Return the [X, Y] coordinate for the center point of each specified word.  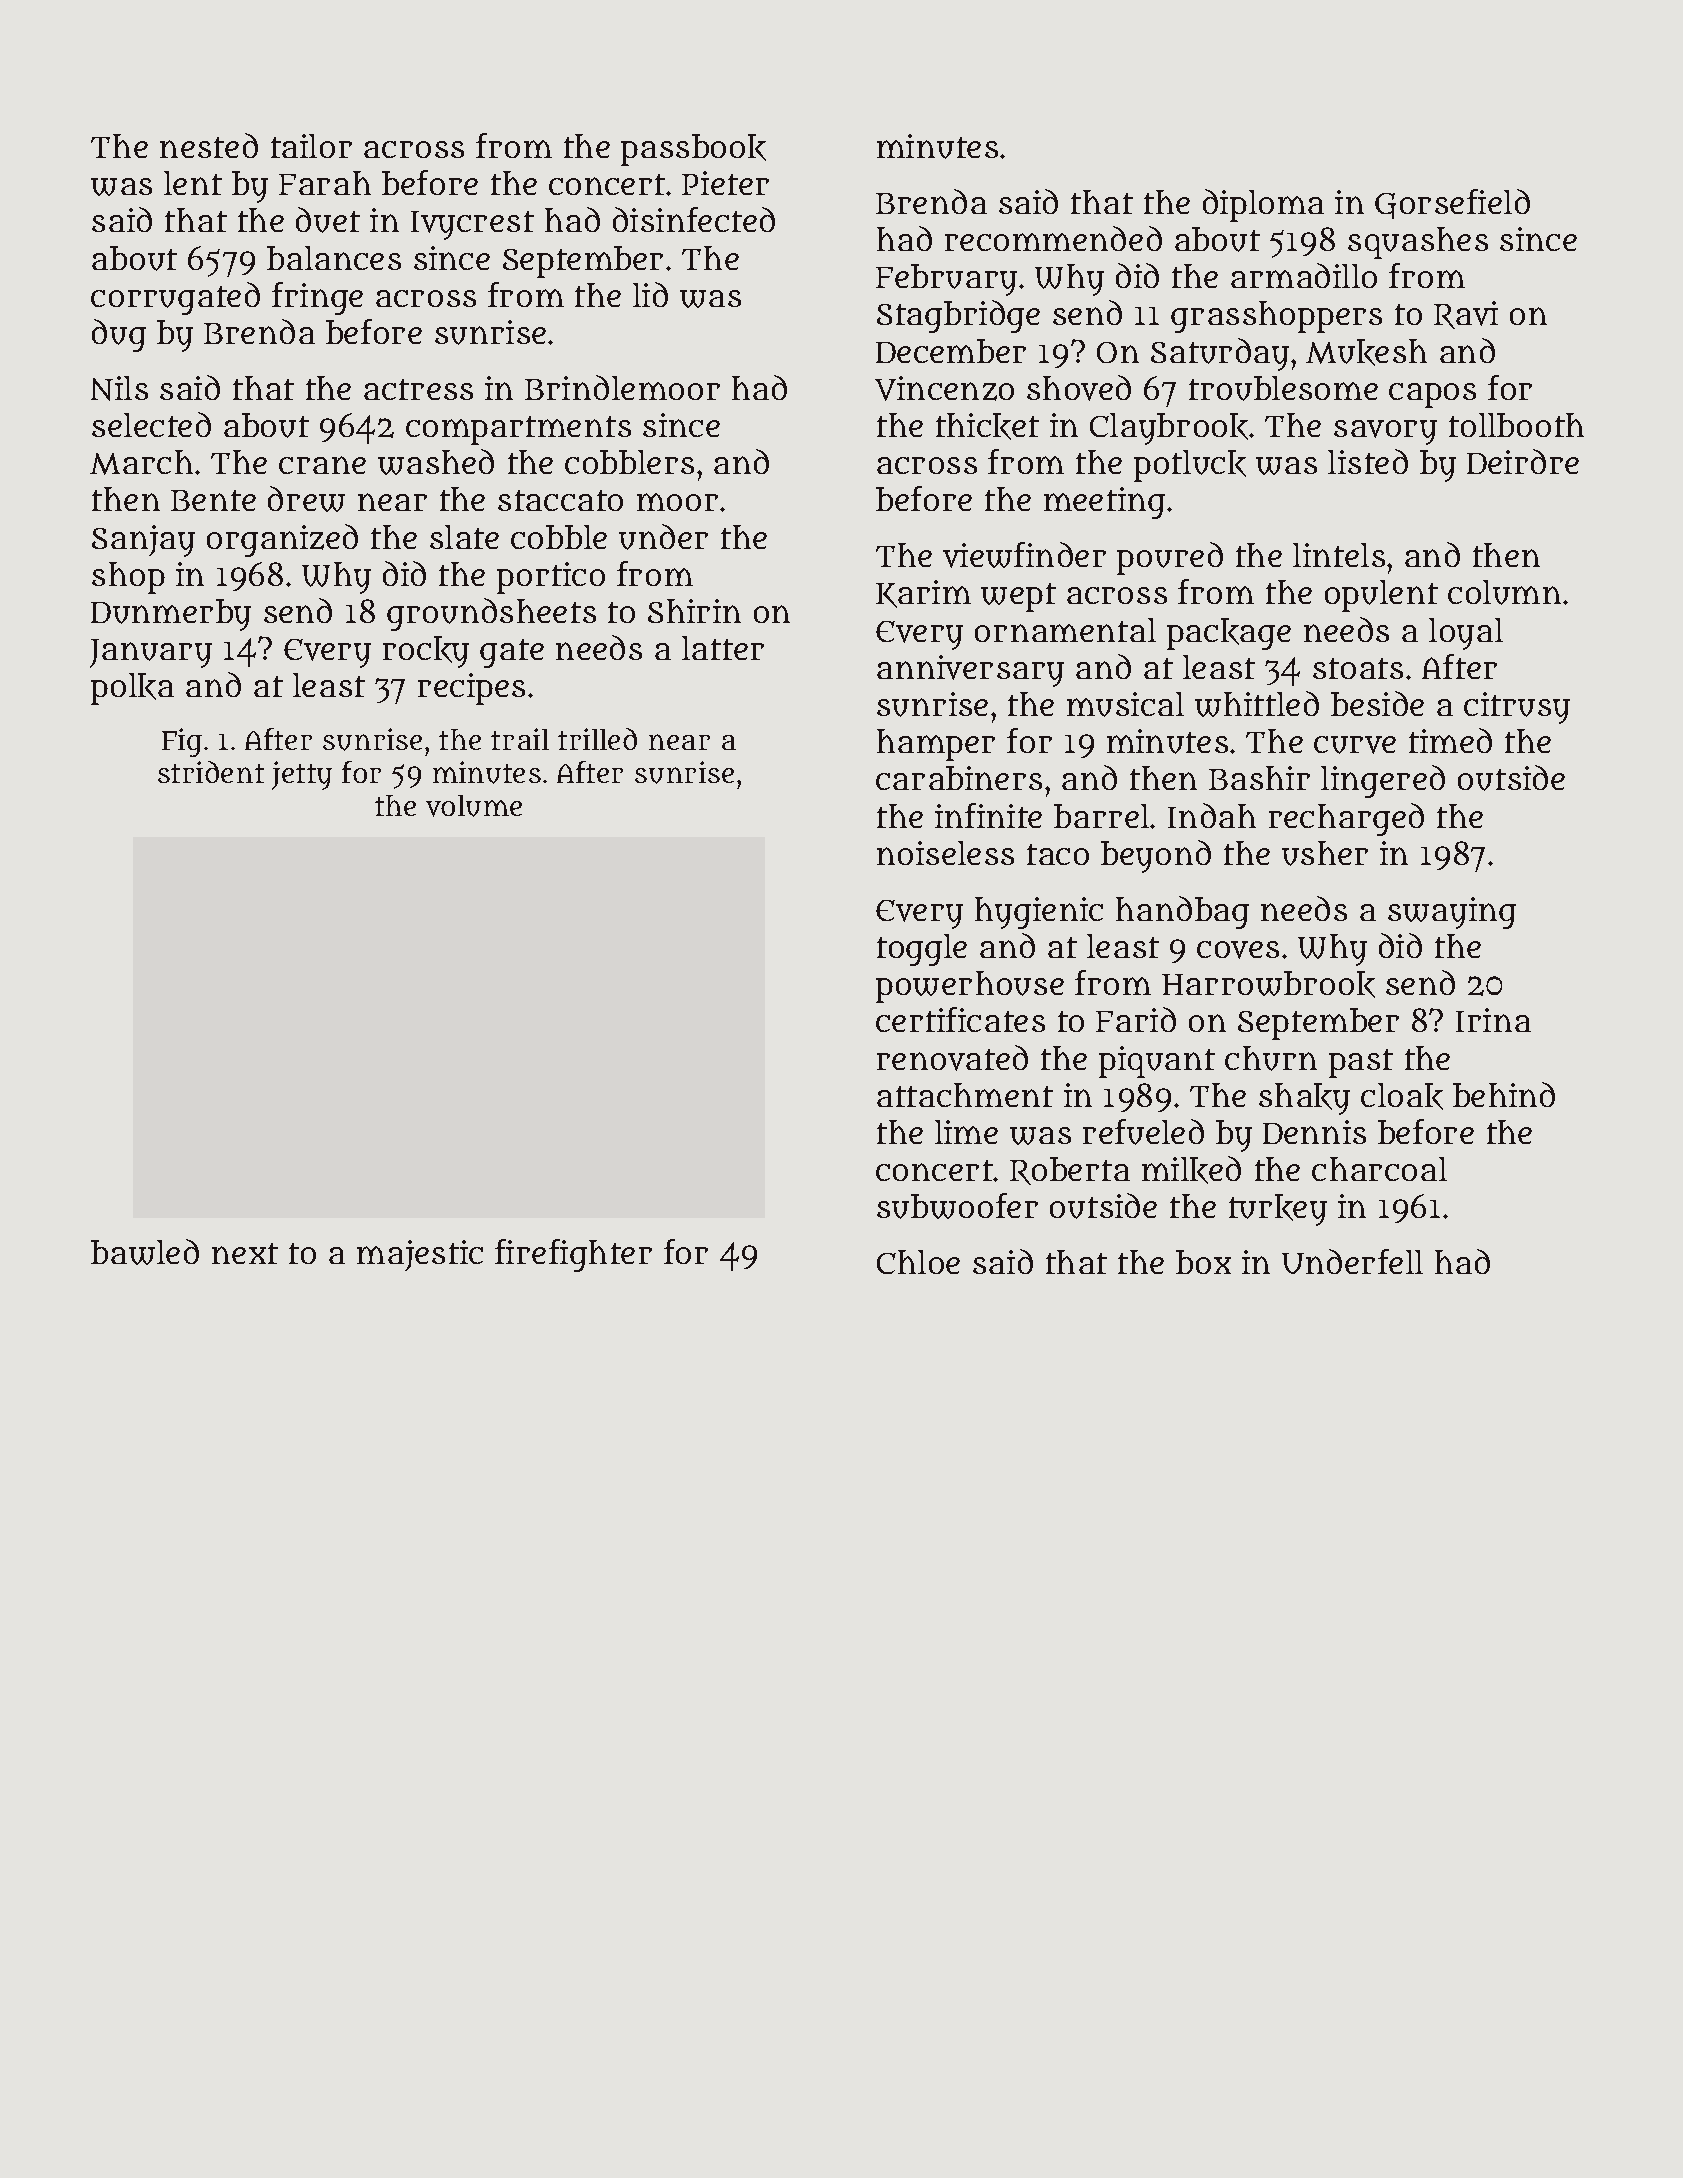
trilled [597, 739]
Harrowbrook [1268, 984]
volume [474, 806]
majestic [420, 1255]
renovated [952, 1058]
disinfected [694, 219]
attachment [965, 1095]
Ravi [1466, 315]
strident [211, 772]
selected [151, 424]
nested [209, 145]
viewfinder [1024, 555]
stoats [1358, 668]
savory [1385, 432]
